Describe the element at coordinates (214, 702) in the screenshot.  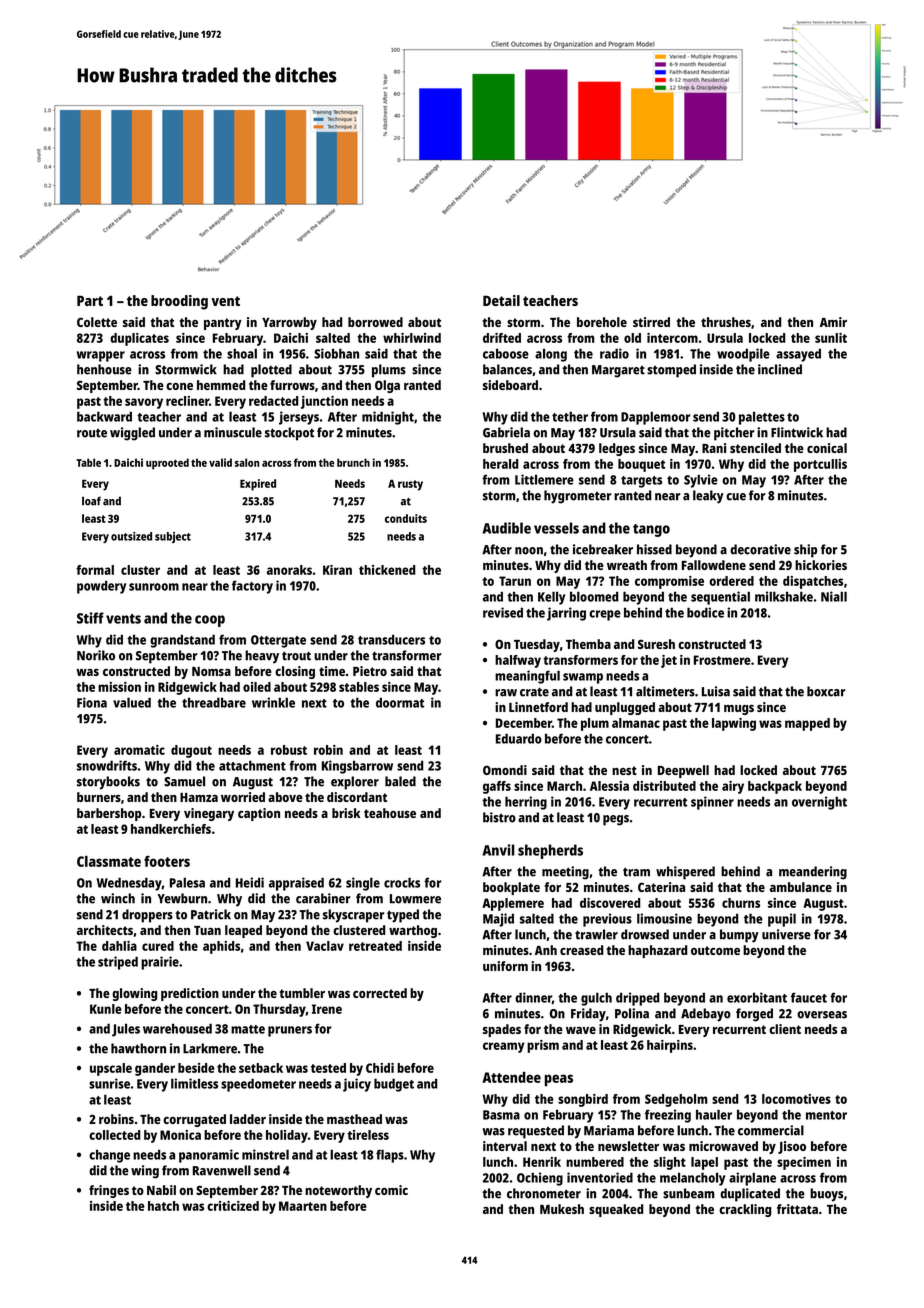
I see `threadbare` at that location.
